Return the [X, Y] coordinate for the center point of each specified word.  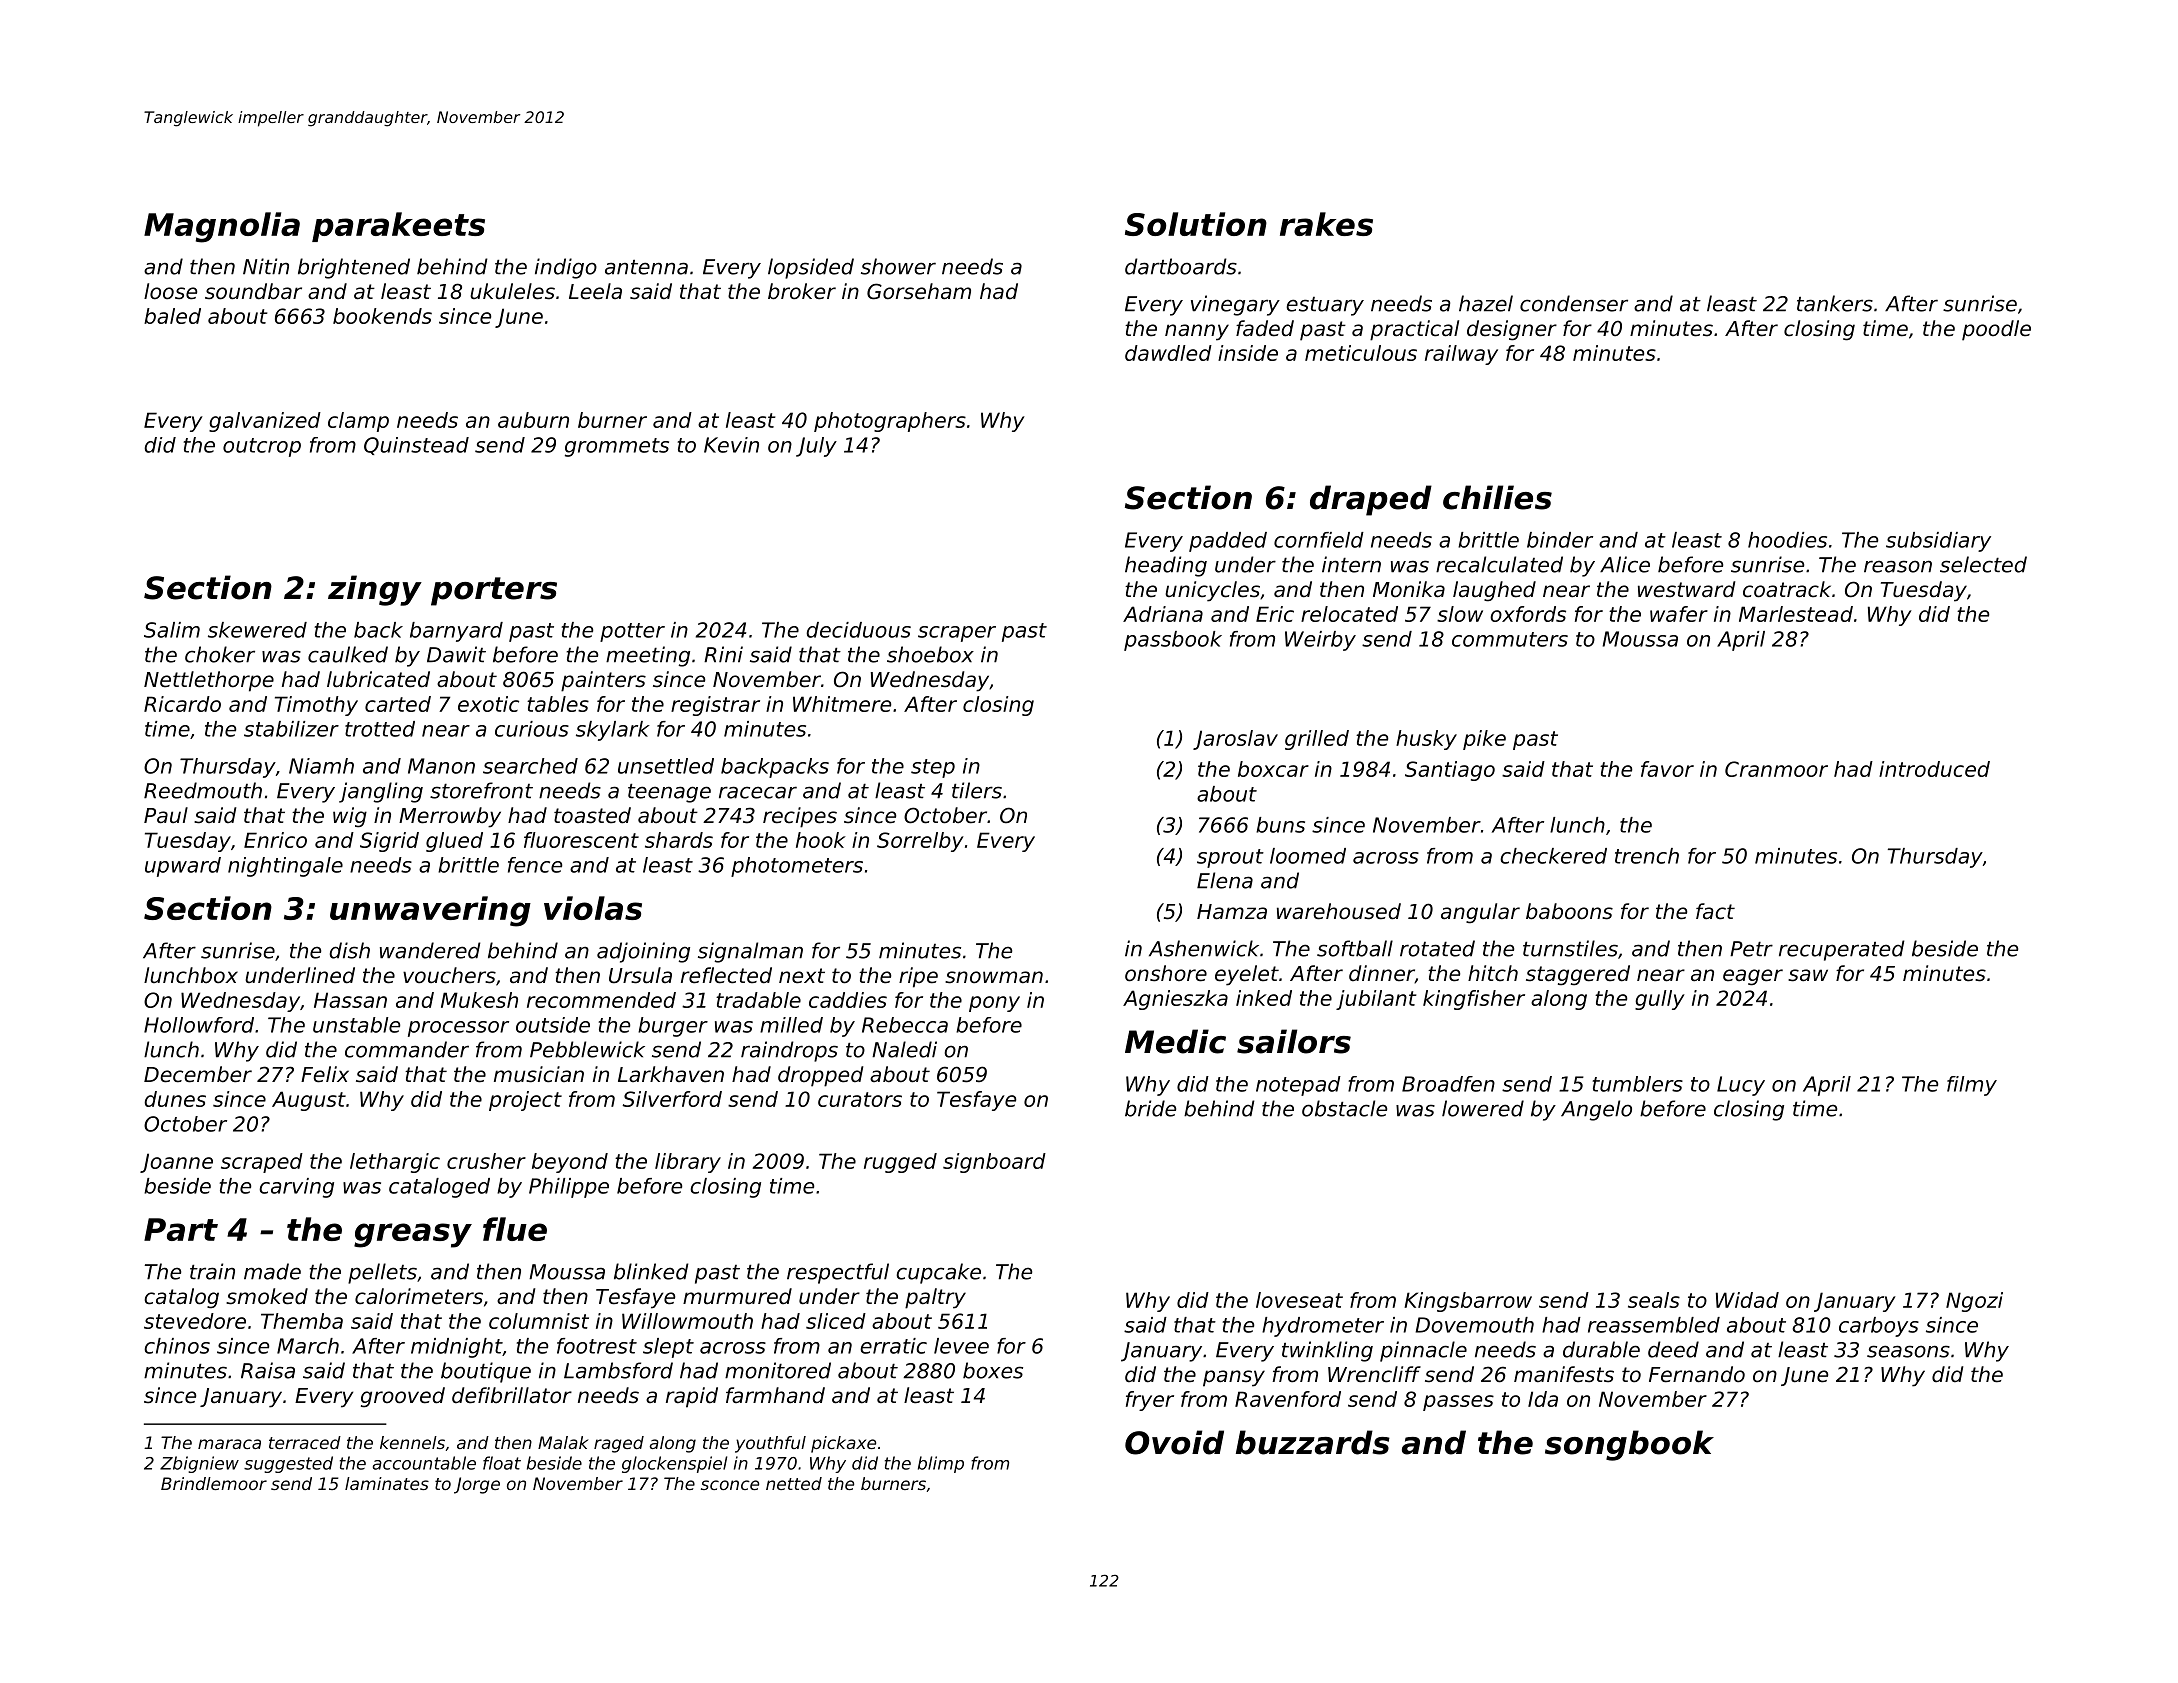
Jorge [477, 1485]
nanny [1197, 332]
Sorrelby [920, 842]
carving [296, 1188]
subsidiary [1938, 542]
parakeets [398, 227]
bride [1150, 1108]
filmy [1972, 1086]
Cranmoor [1776, 769]
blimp [941, 1464]
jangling [381, 792]
